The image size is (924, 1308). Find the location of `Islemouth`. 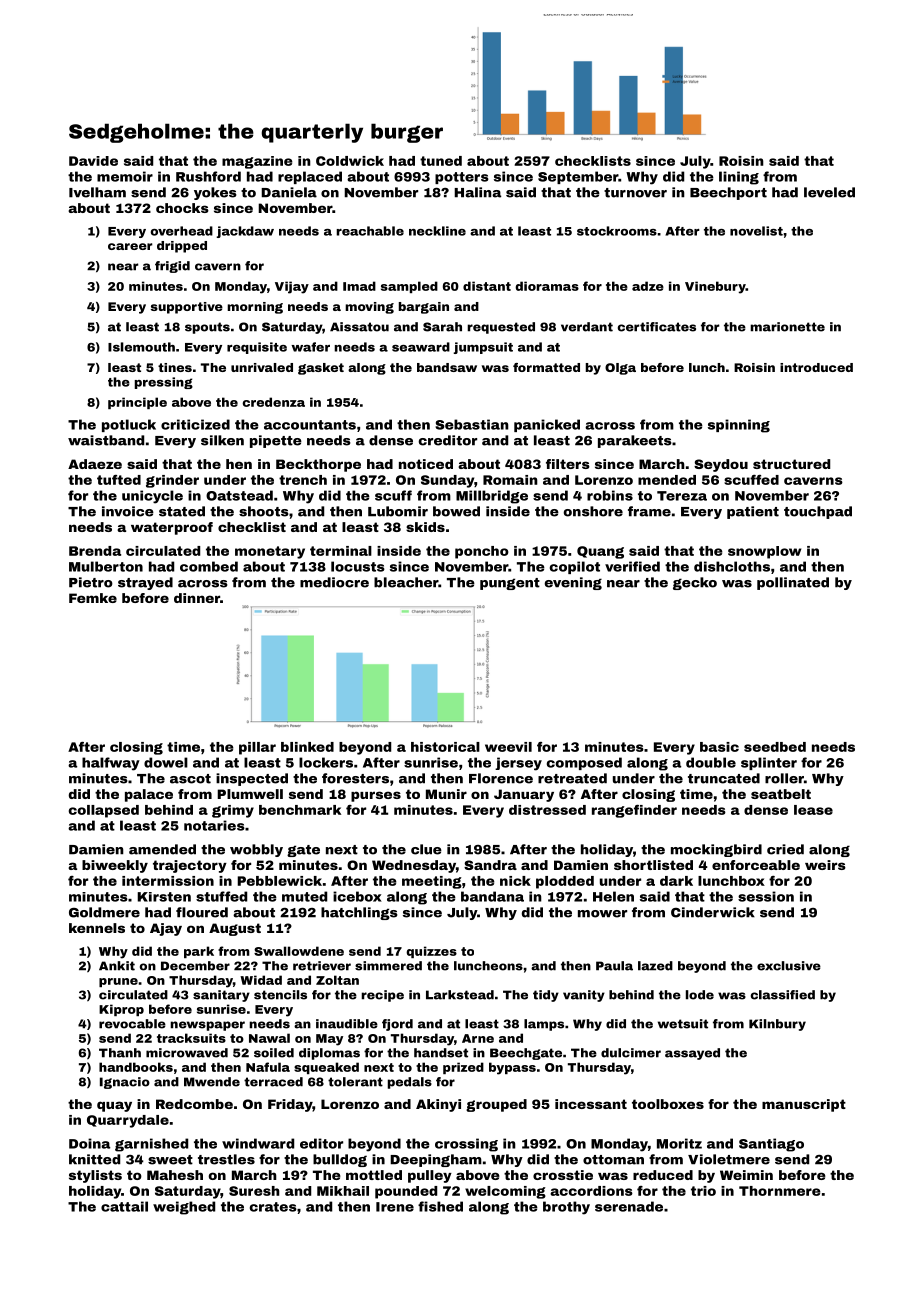

Islemouth is located at coordinates (141, 347).
